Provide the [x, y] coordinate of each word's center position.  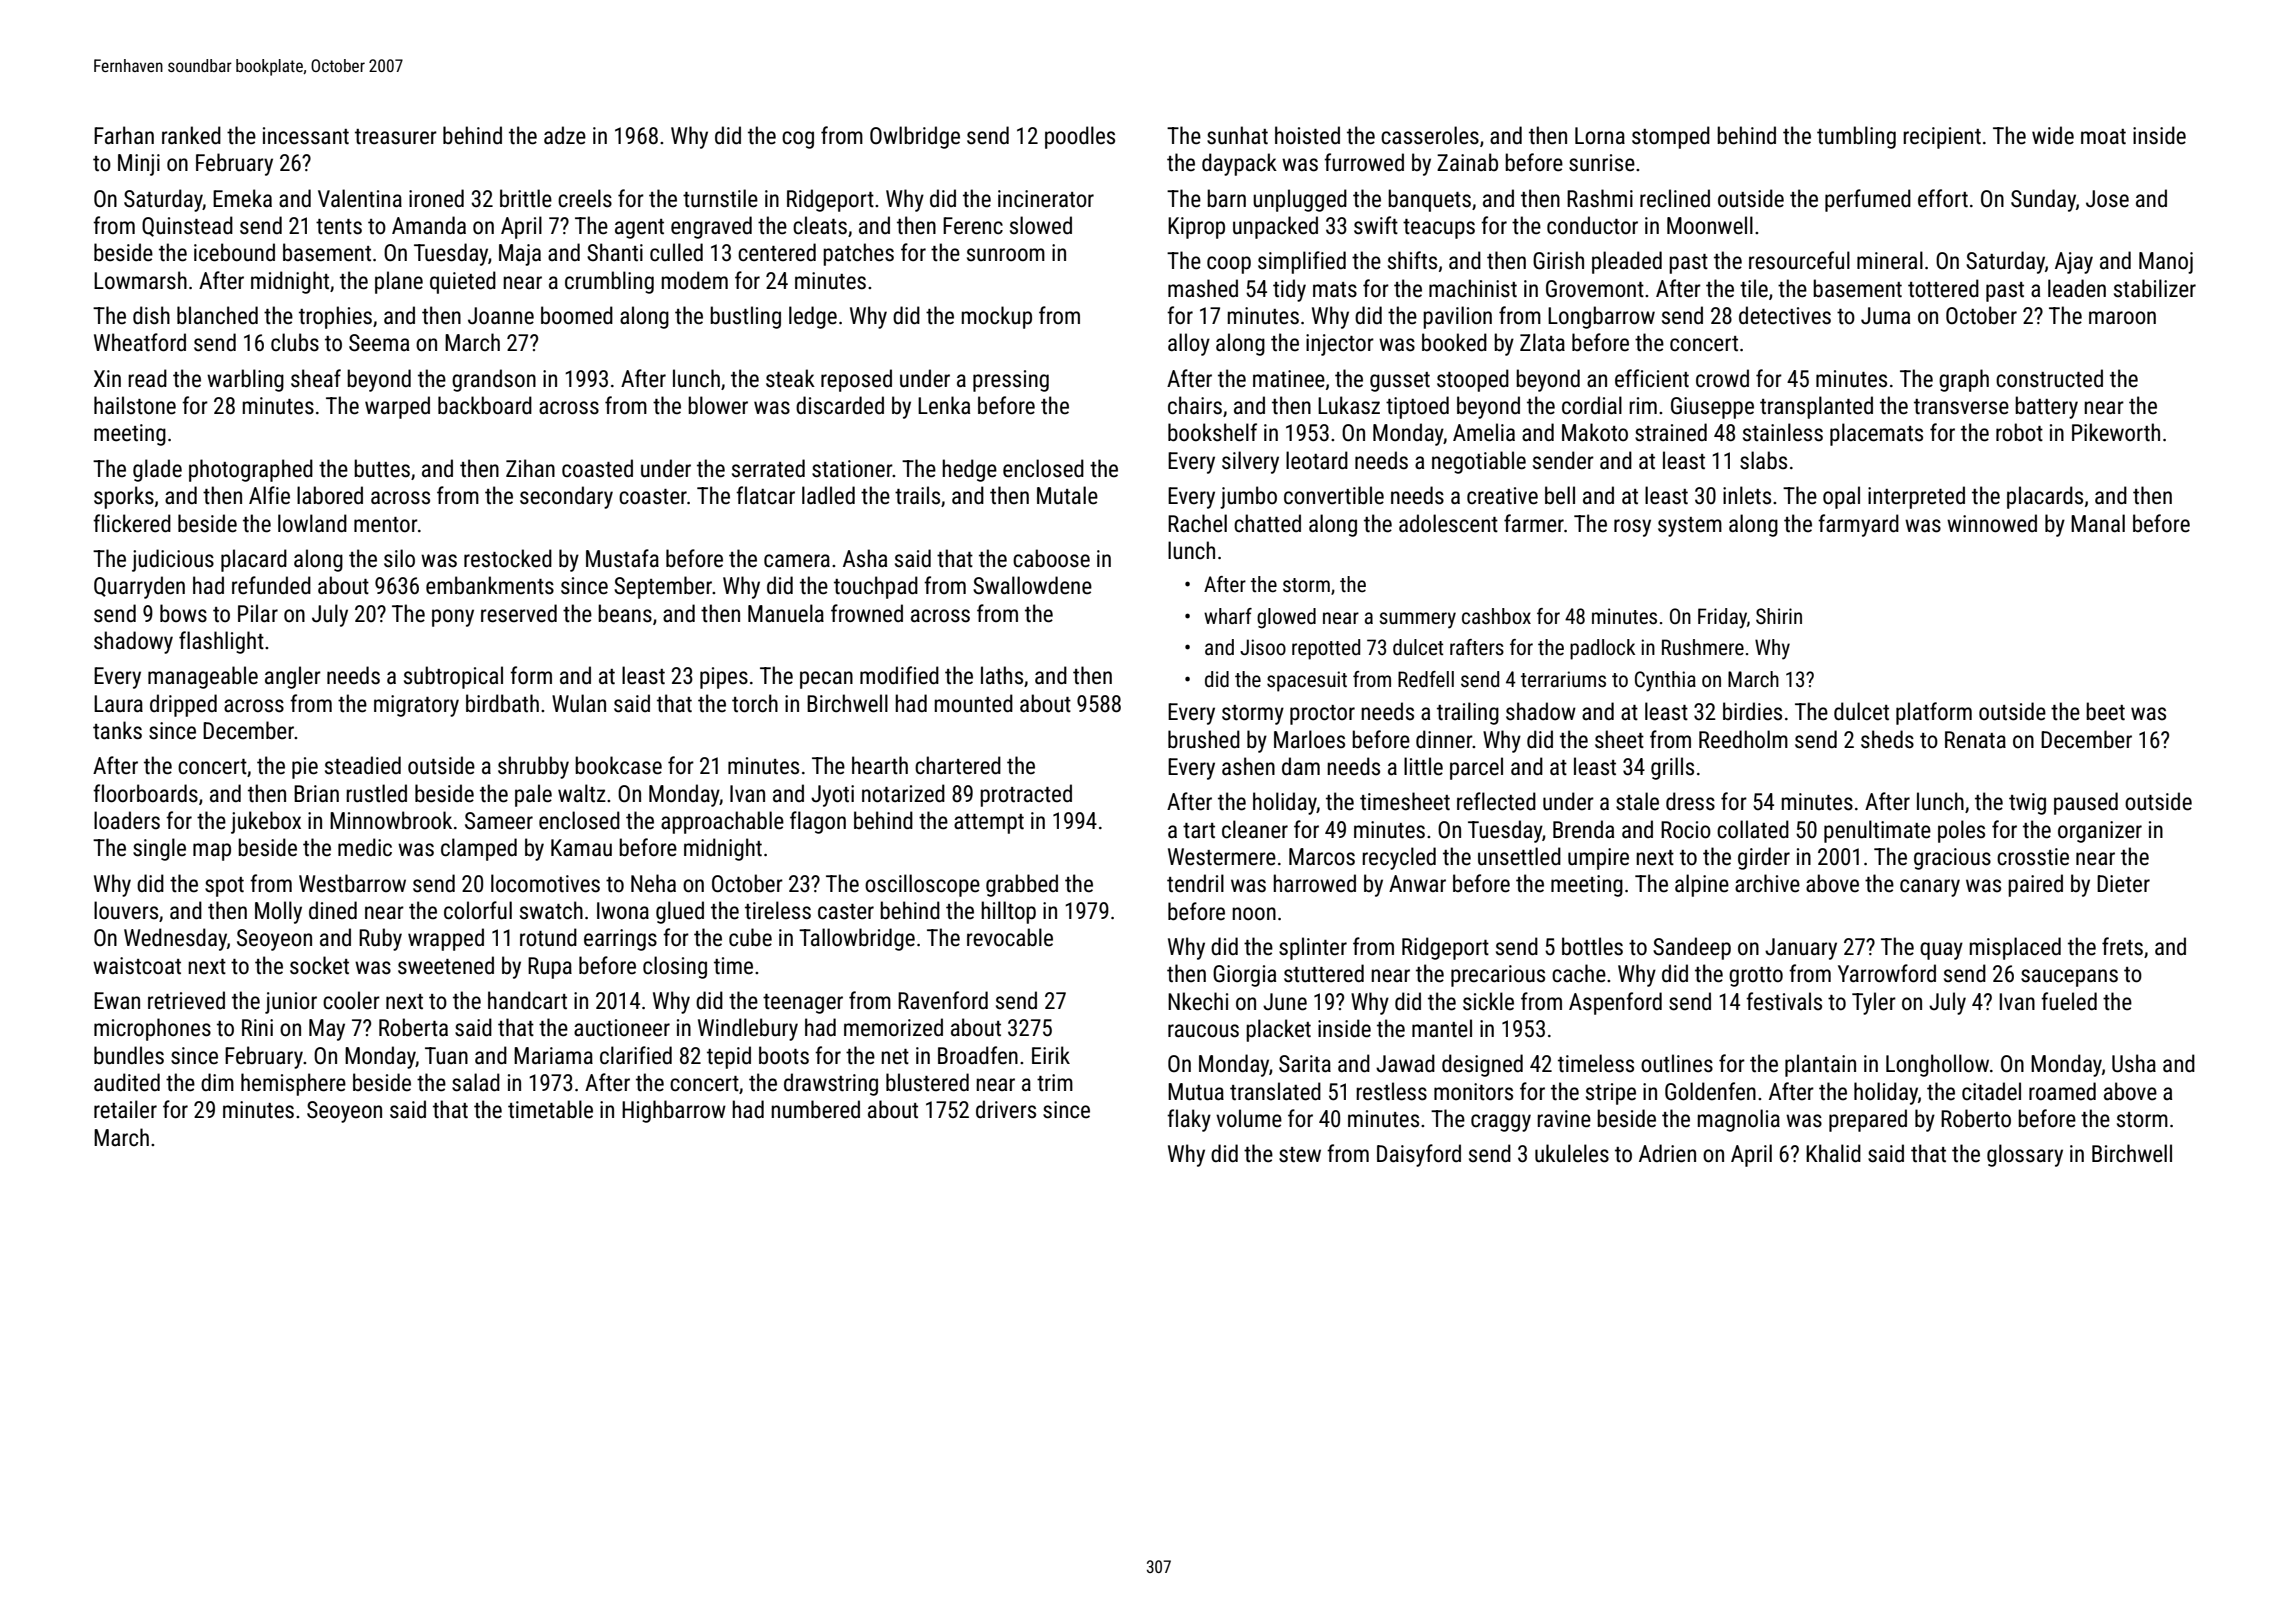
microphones [152, 1029]
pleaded [1627, 262]
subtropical [453, 677]
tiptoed [1417, 407]
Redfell [1426, 679]
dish [151, 315]
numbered [815, 1109]
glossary [2025, 1155]
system [1690, 527]
